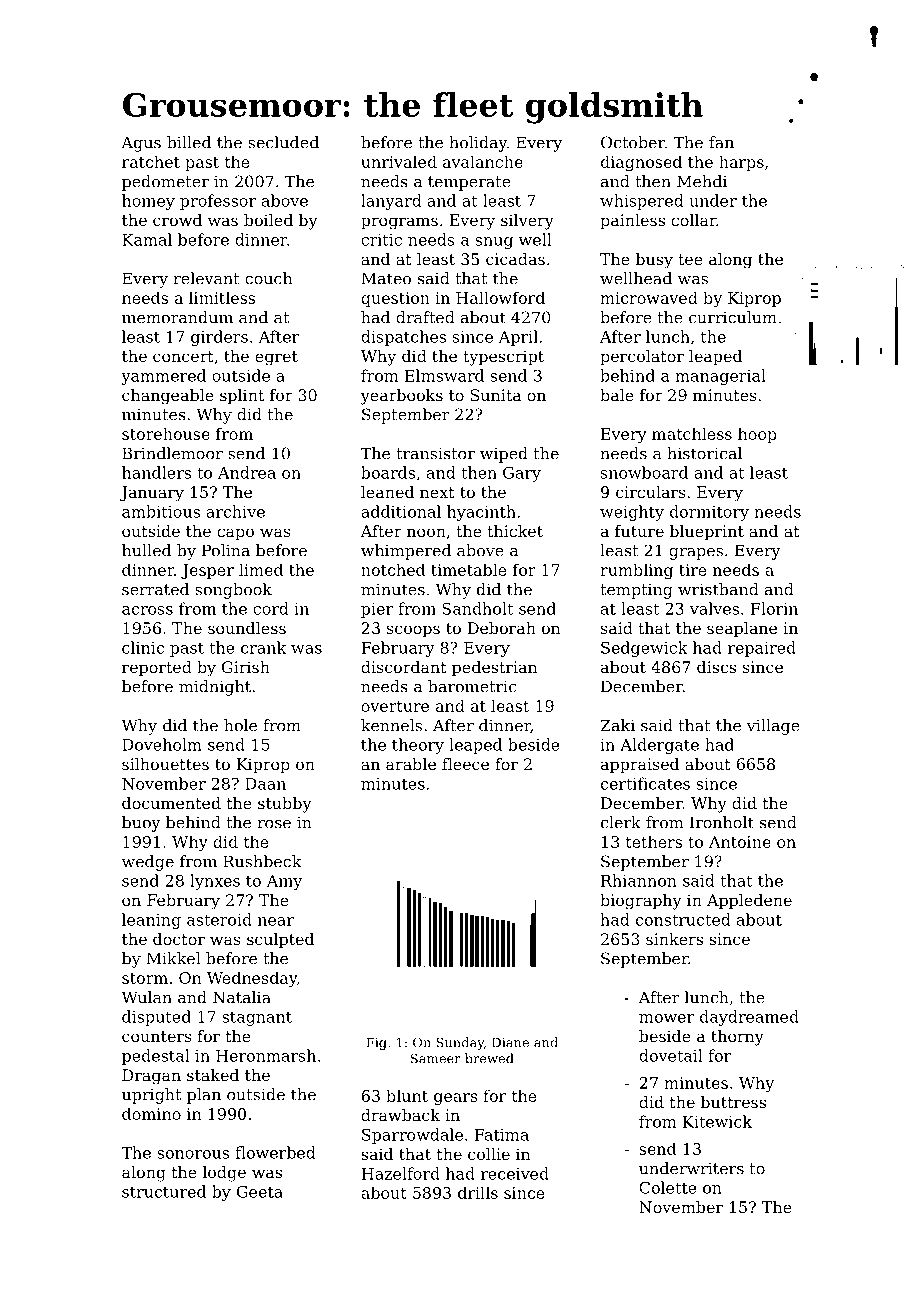 The image size is (924, 1308). Describe the element at coordinates (714, 608) in the screenshot. I see `valves` at that location.
